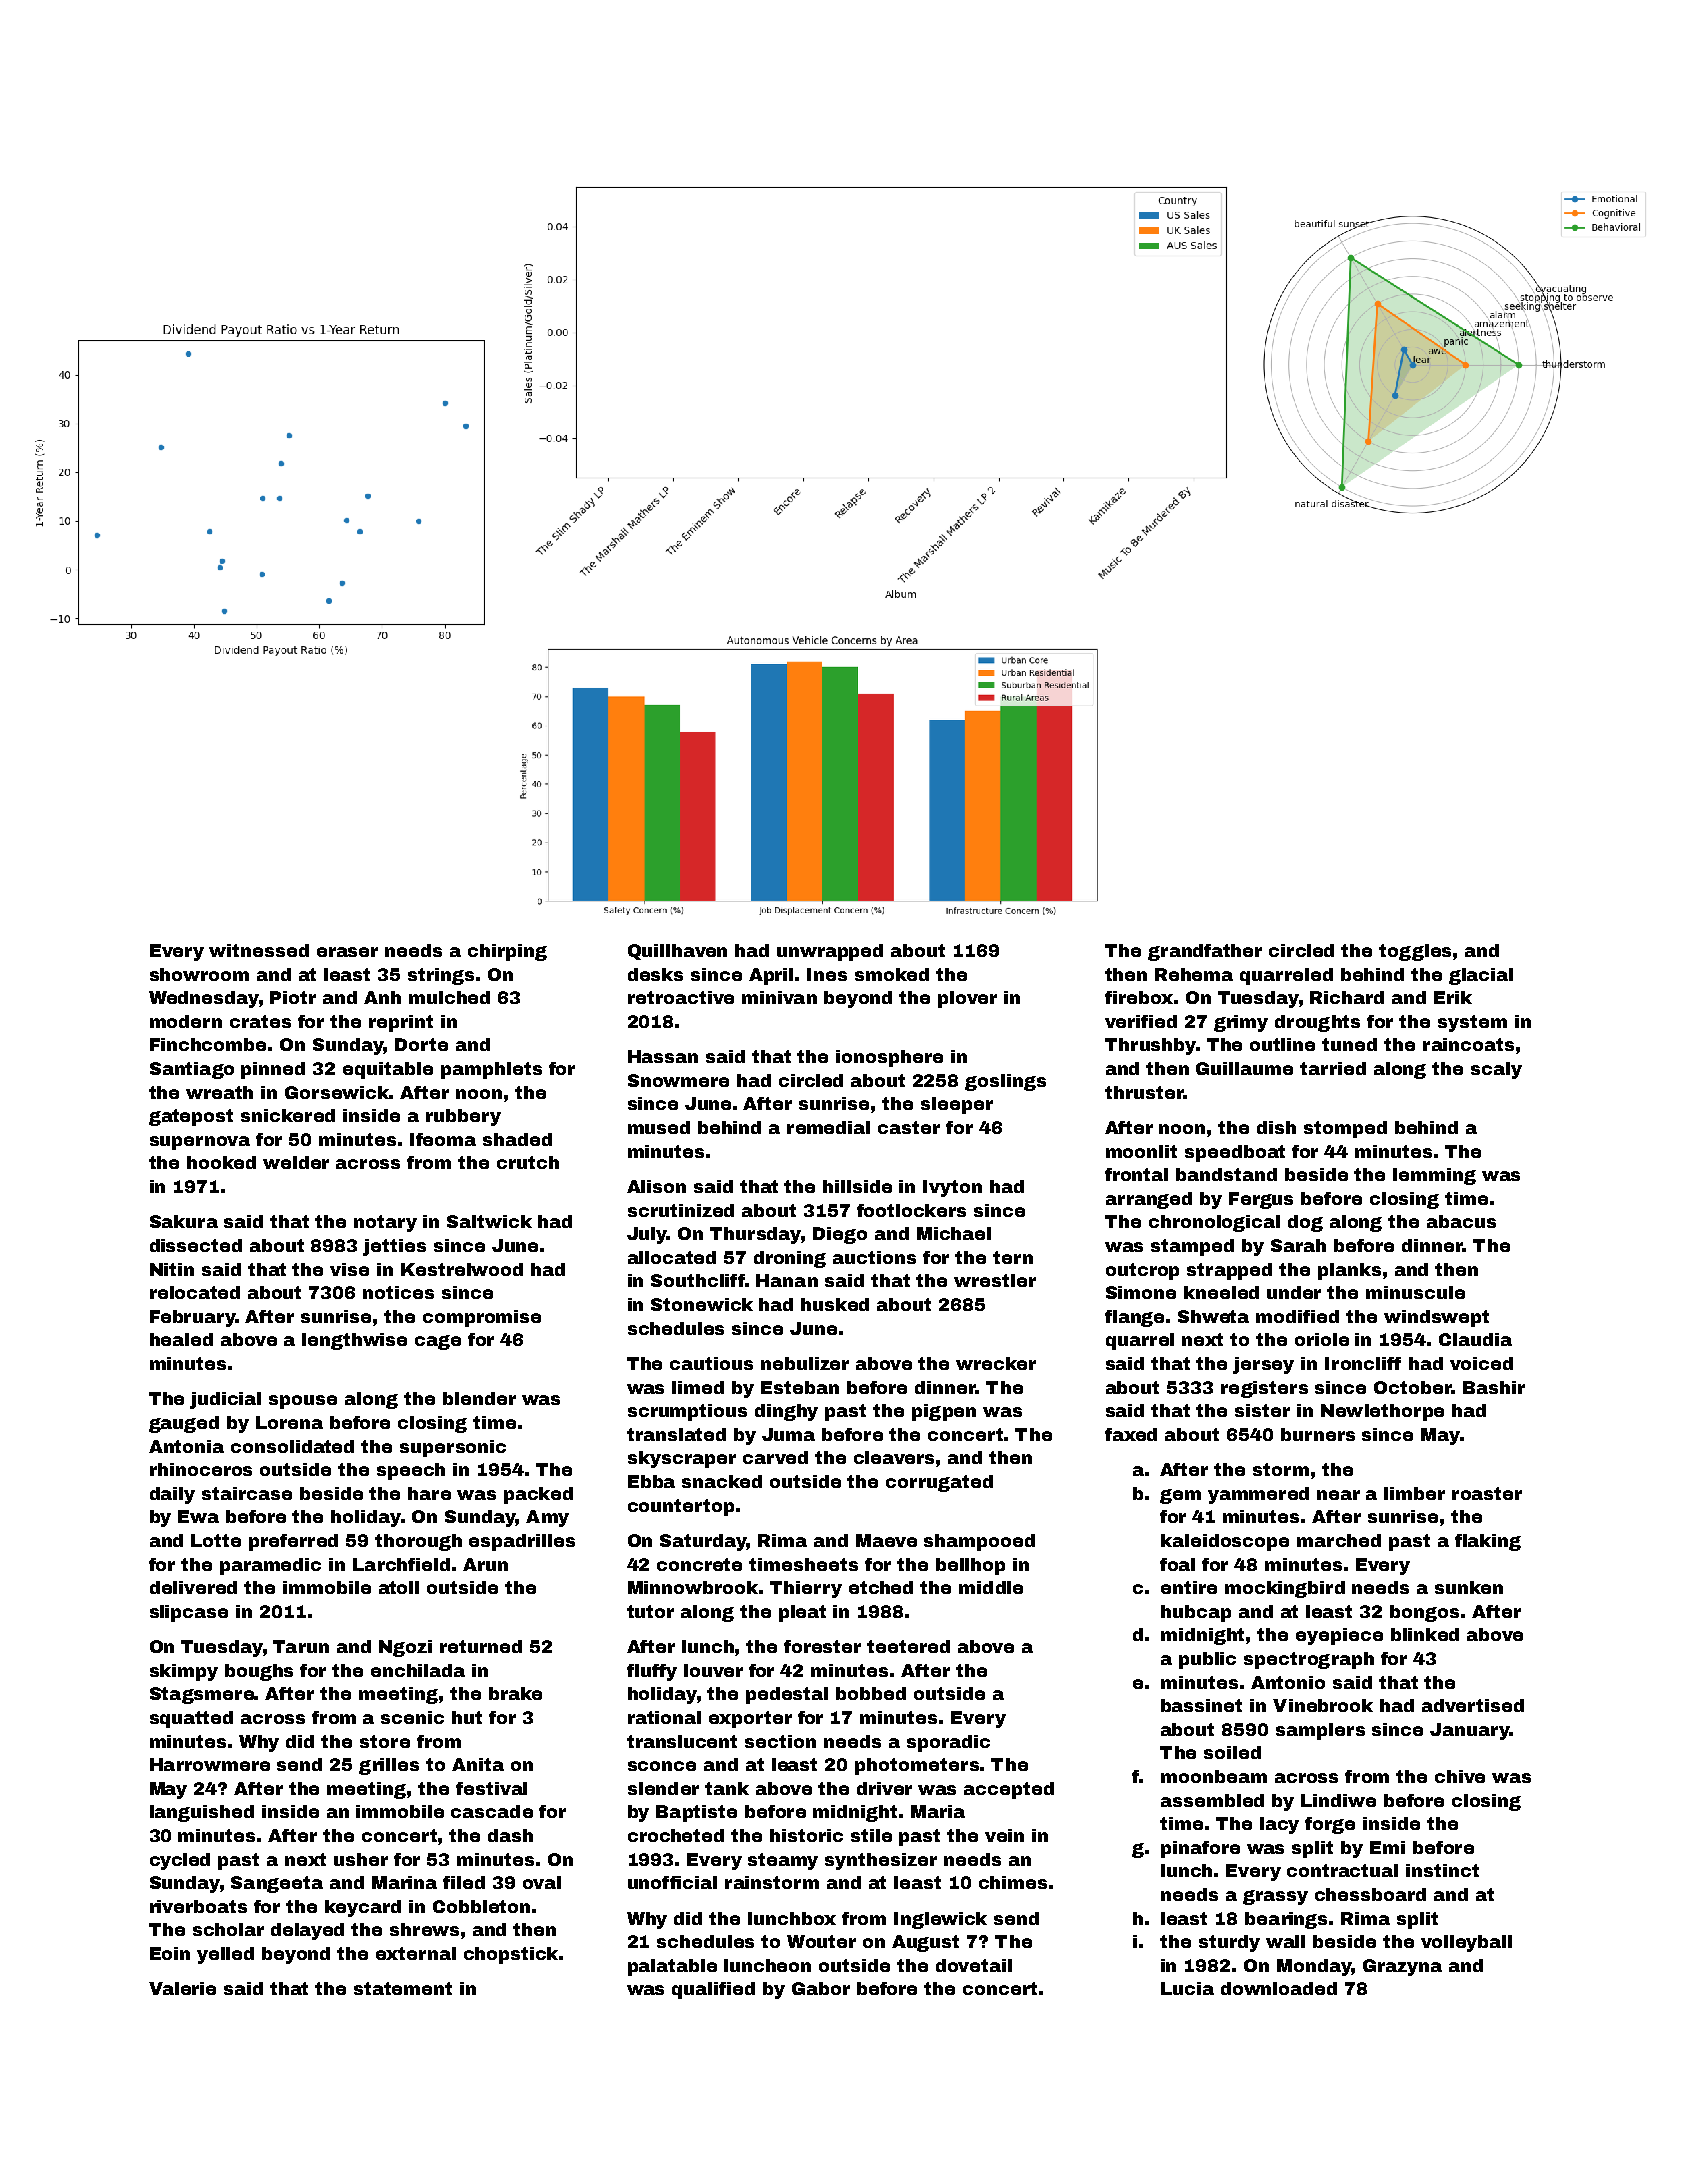  I want to click on statement, so click(403, 1988).
